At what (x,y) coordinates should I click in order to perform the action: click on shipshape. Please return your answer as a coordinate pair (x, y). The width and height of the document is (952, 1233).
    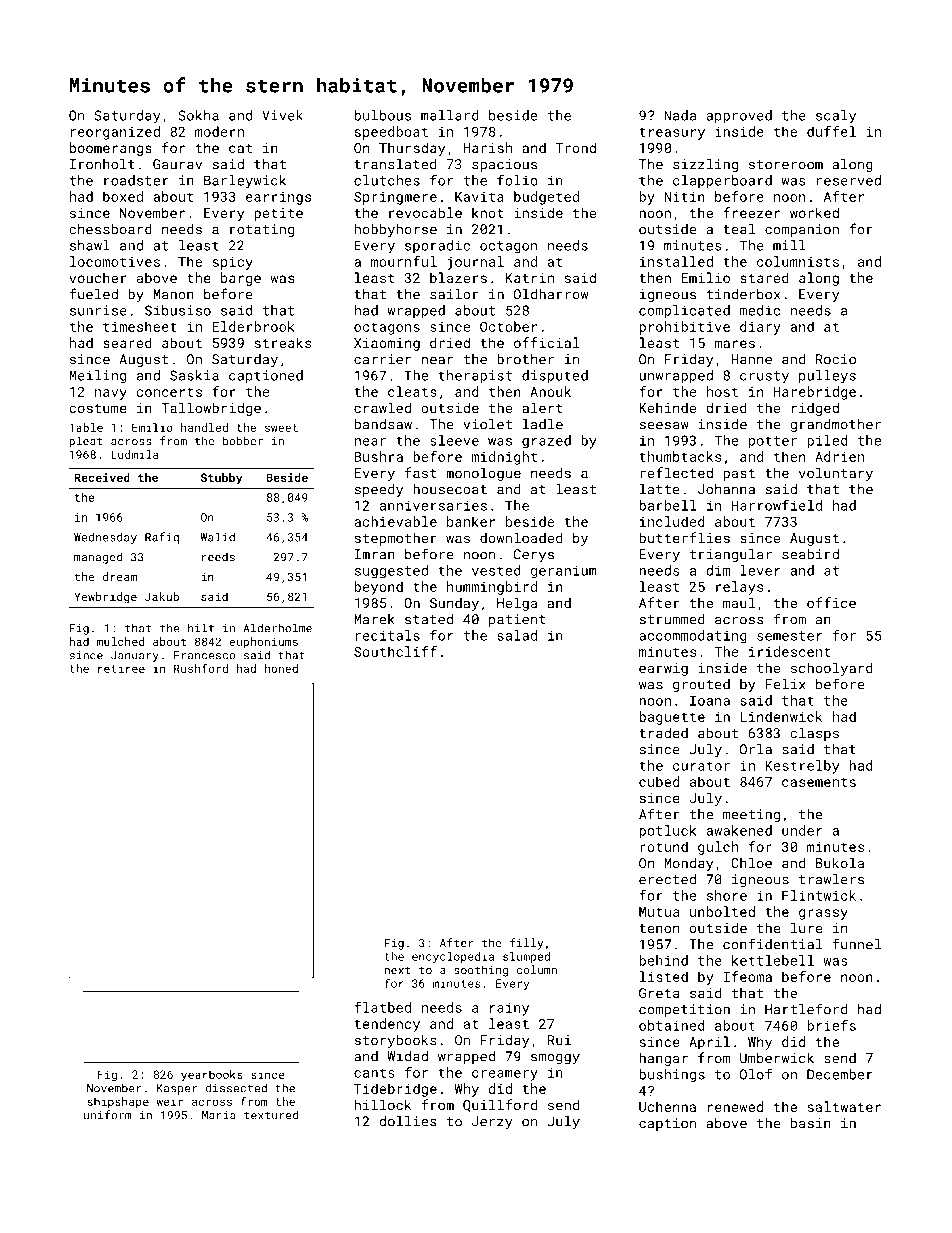
    Looking at the image, I should click on (118, 1102).
